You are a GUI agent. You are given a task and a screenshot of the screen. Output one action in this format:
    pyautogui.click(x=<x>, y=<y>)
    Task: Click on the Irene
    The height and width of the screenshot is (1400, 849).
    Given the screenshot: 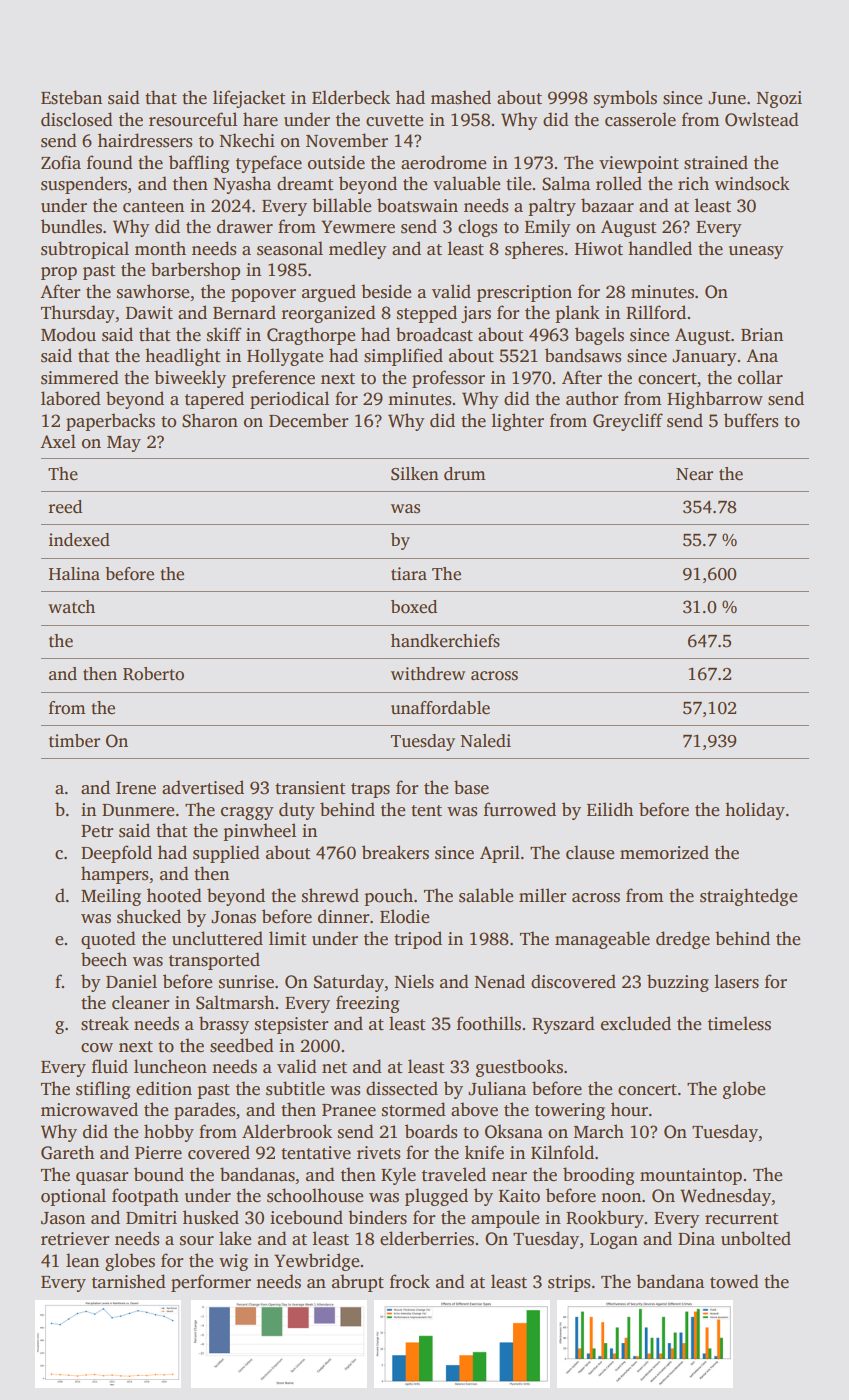 What is the action you would take?
    pyautogui.click(x=136, y=788)
